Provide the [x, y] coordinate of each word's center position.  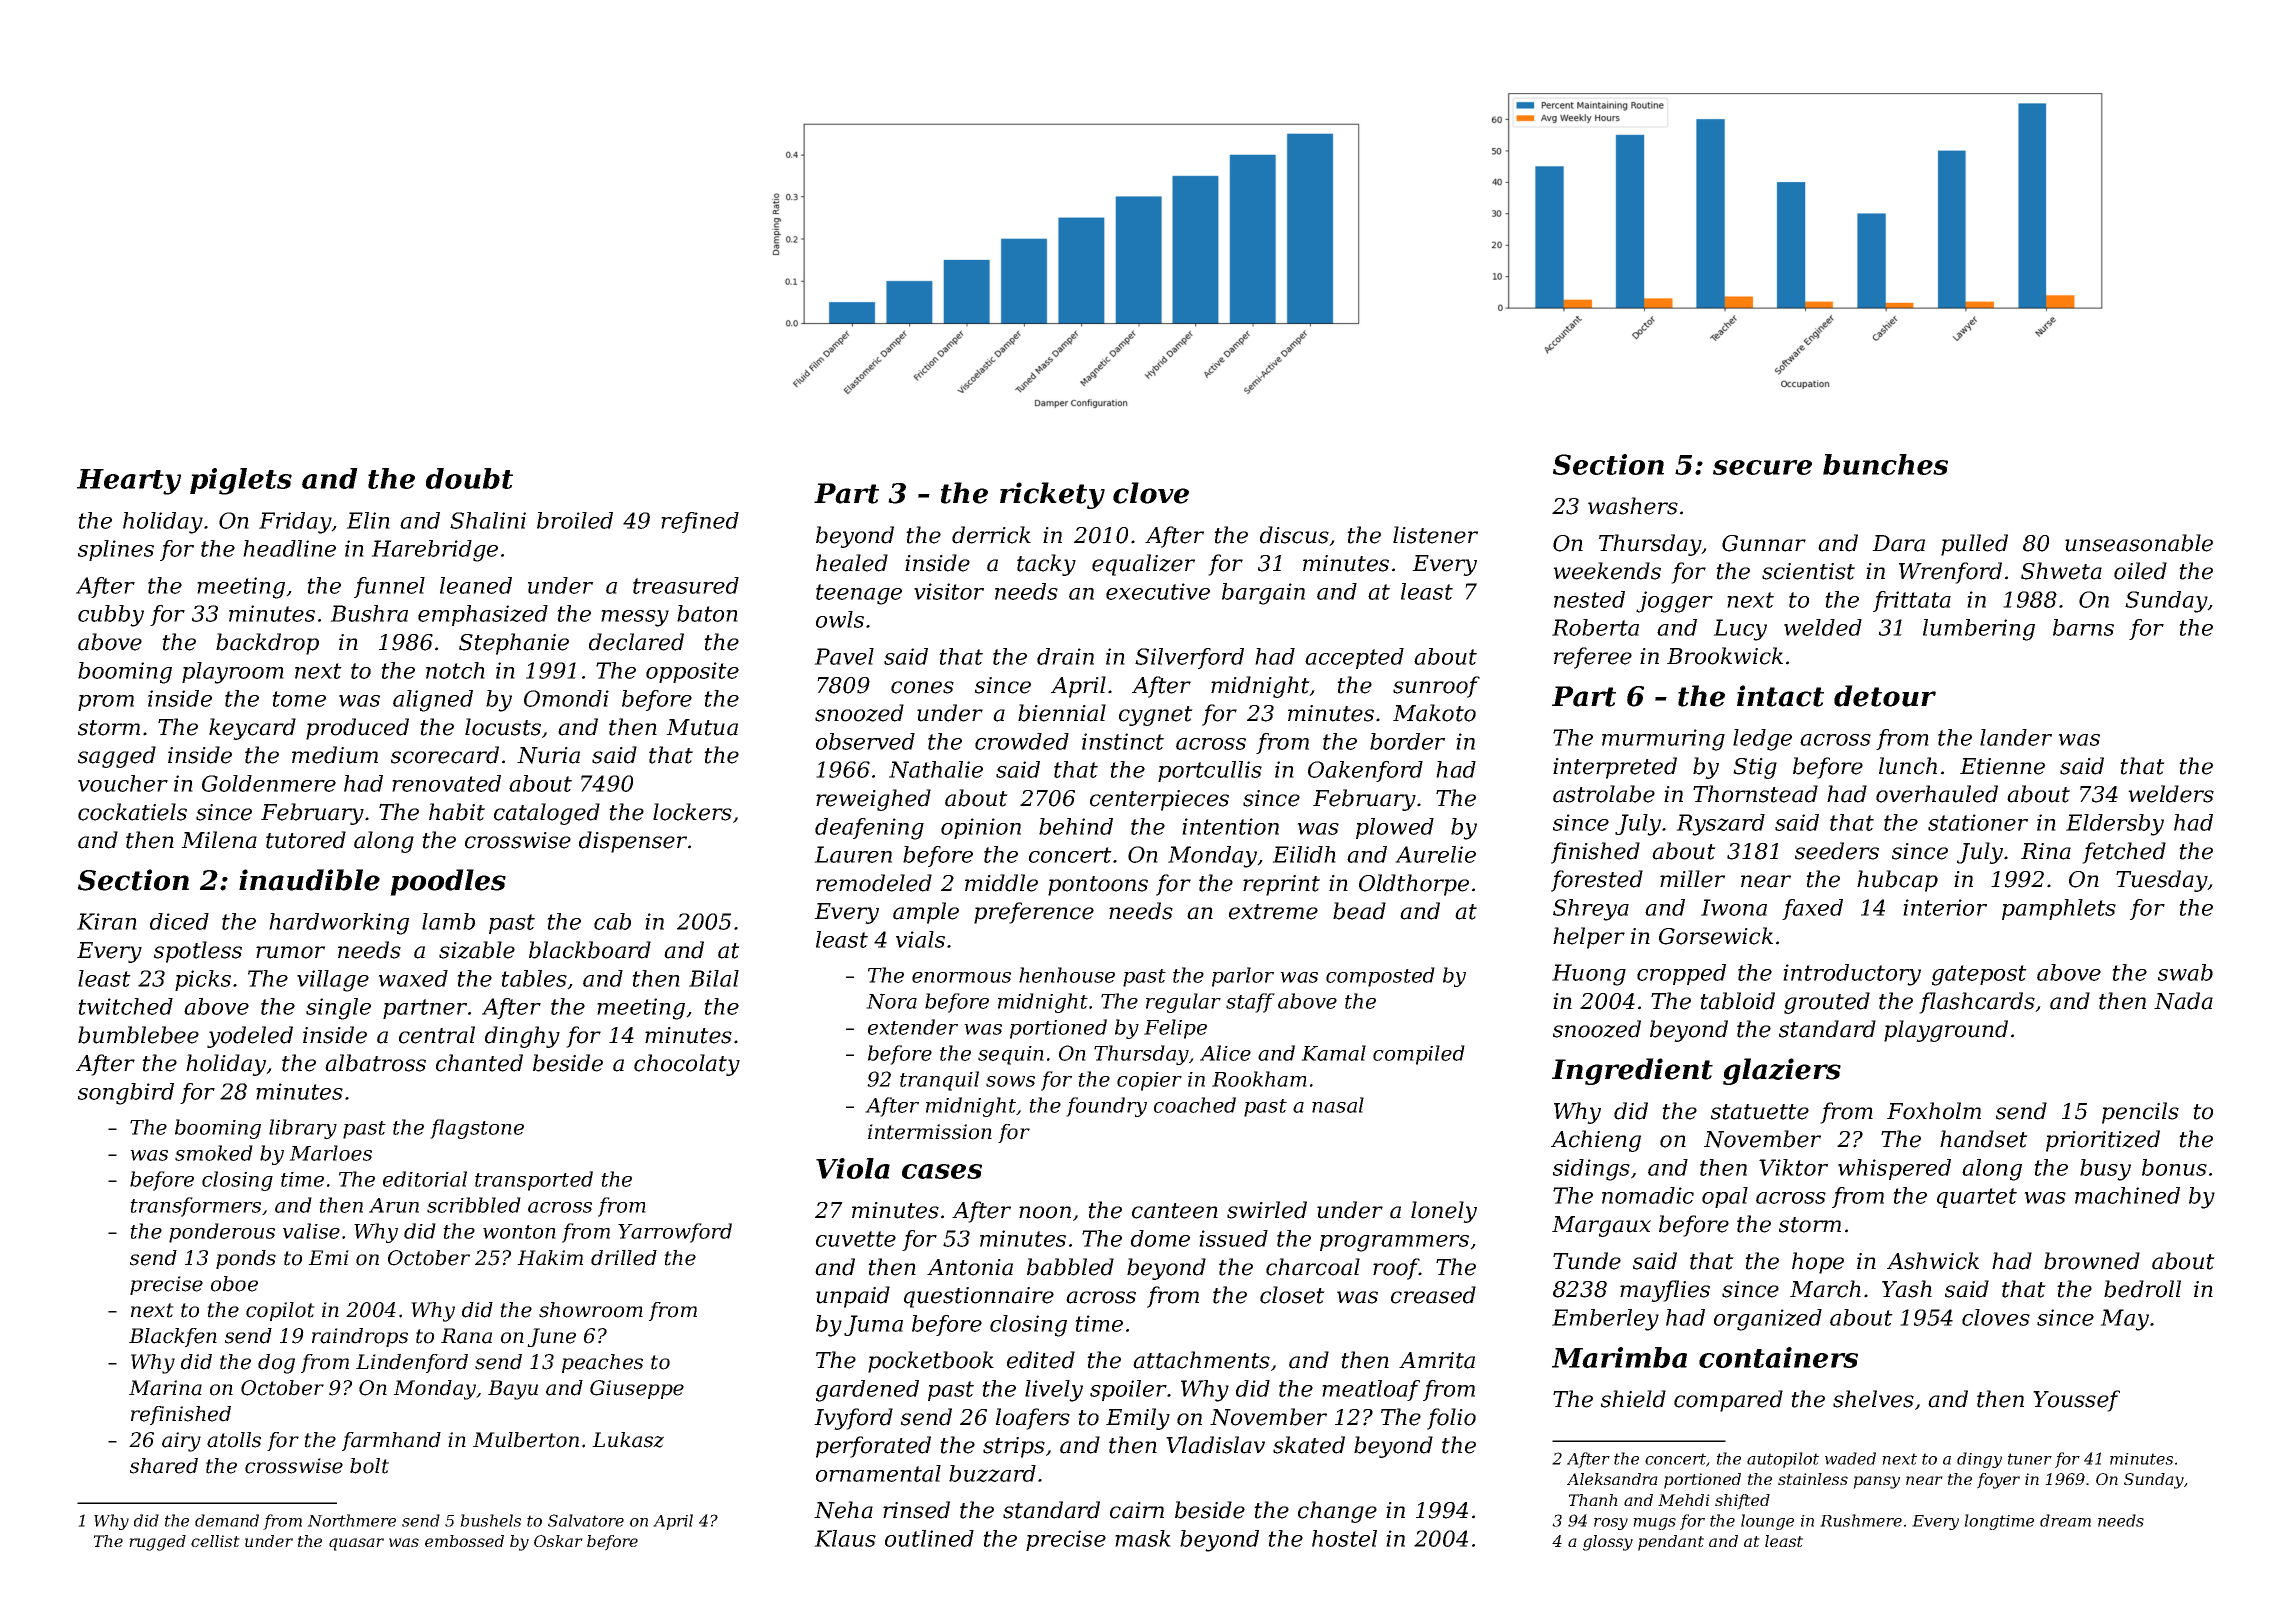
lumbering [1979, 630]
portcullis [1210, 771]
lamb [448, 921]
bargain [1263, 594]
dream [2065, 1520]
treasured [686, 585]
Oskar [558, 1541]
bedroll [2142, 1289]
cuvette [856, 1239]
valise [311, 1231]
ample [926, 913]
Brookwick [1725, 656]
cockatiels [132, 812]
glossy [1608, 1543]
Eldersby [2115, 825]
